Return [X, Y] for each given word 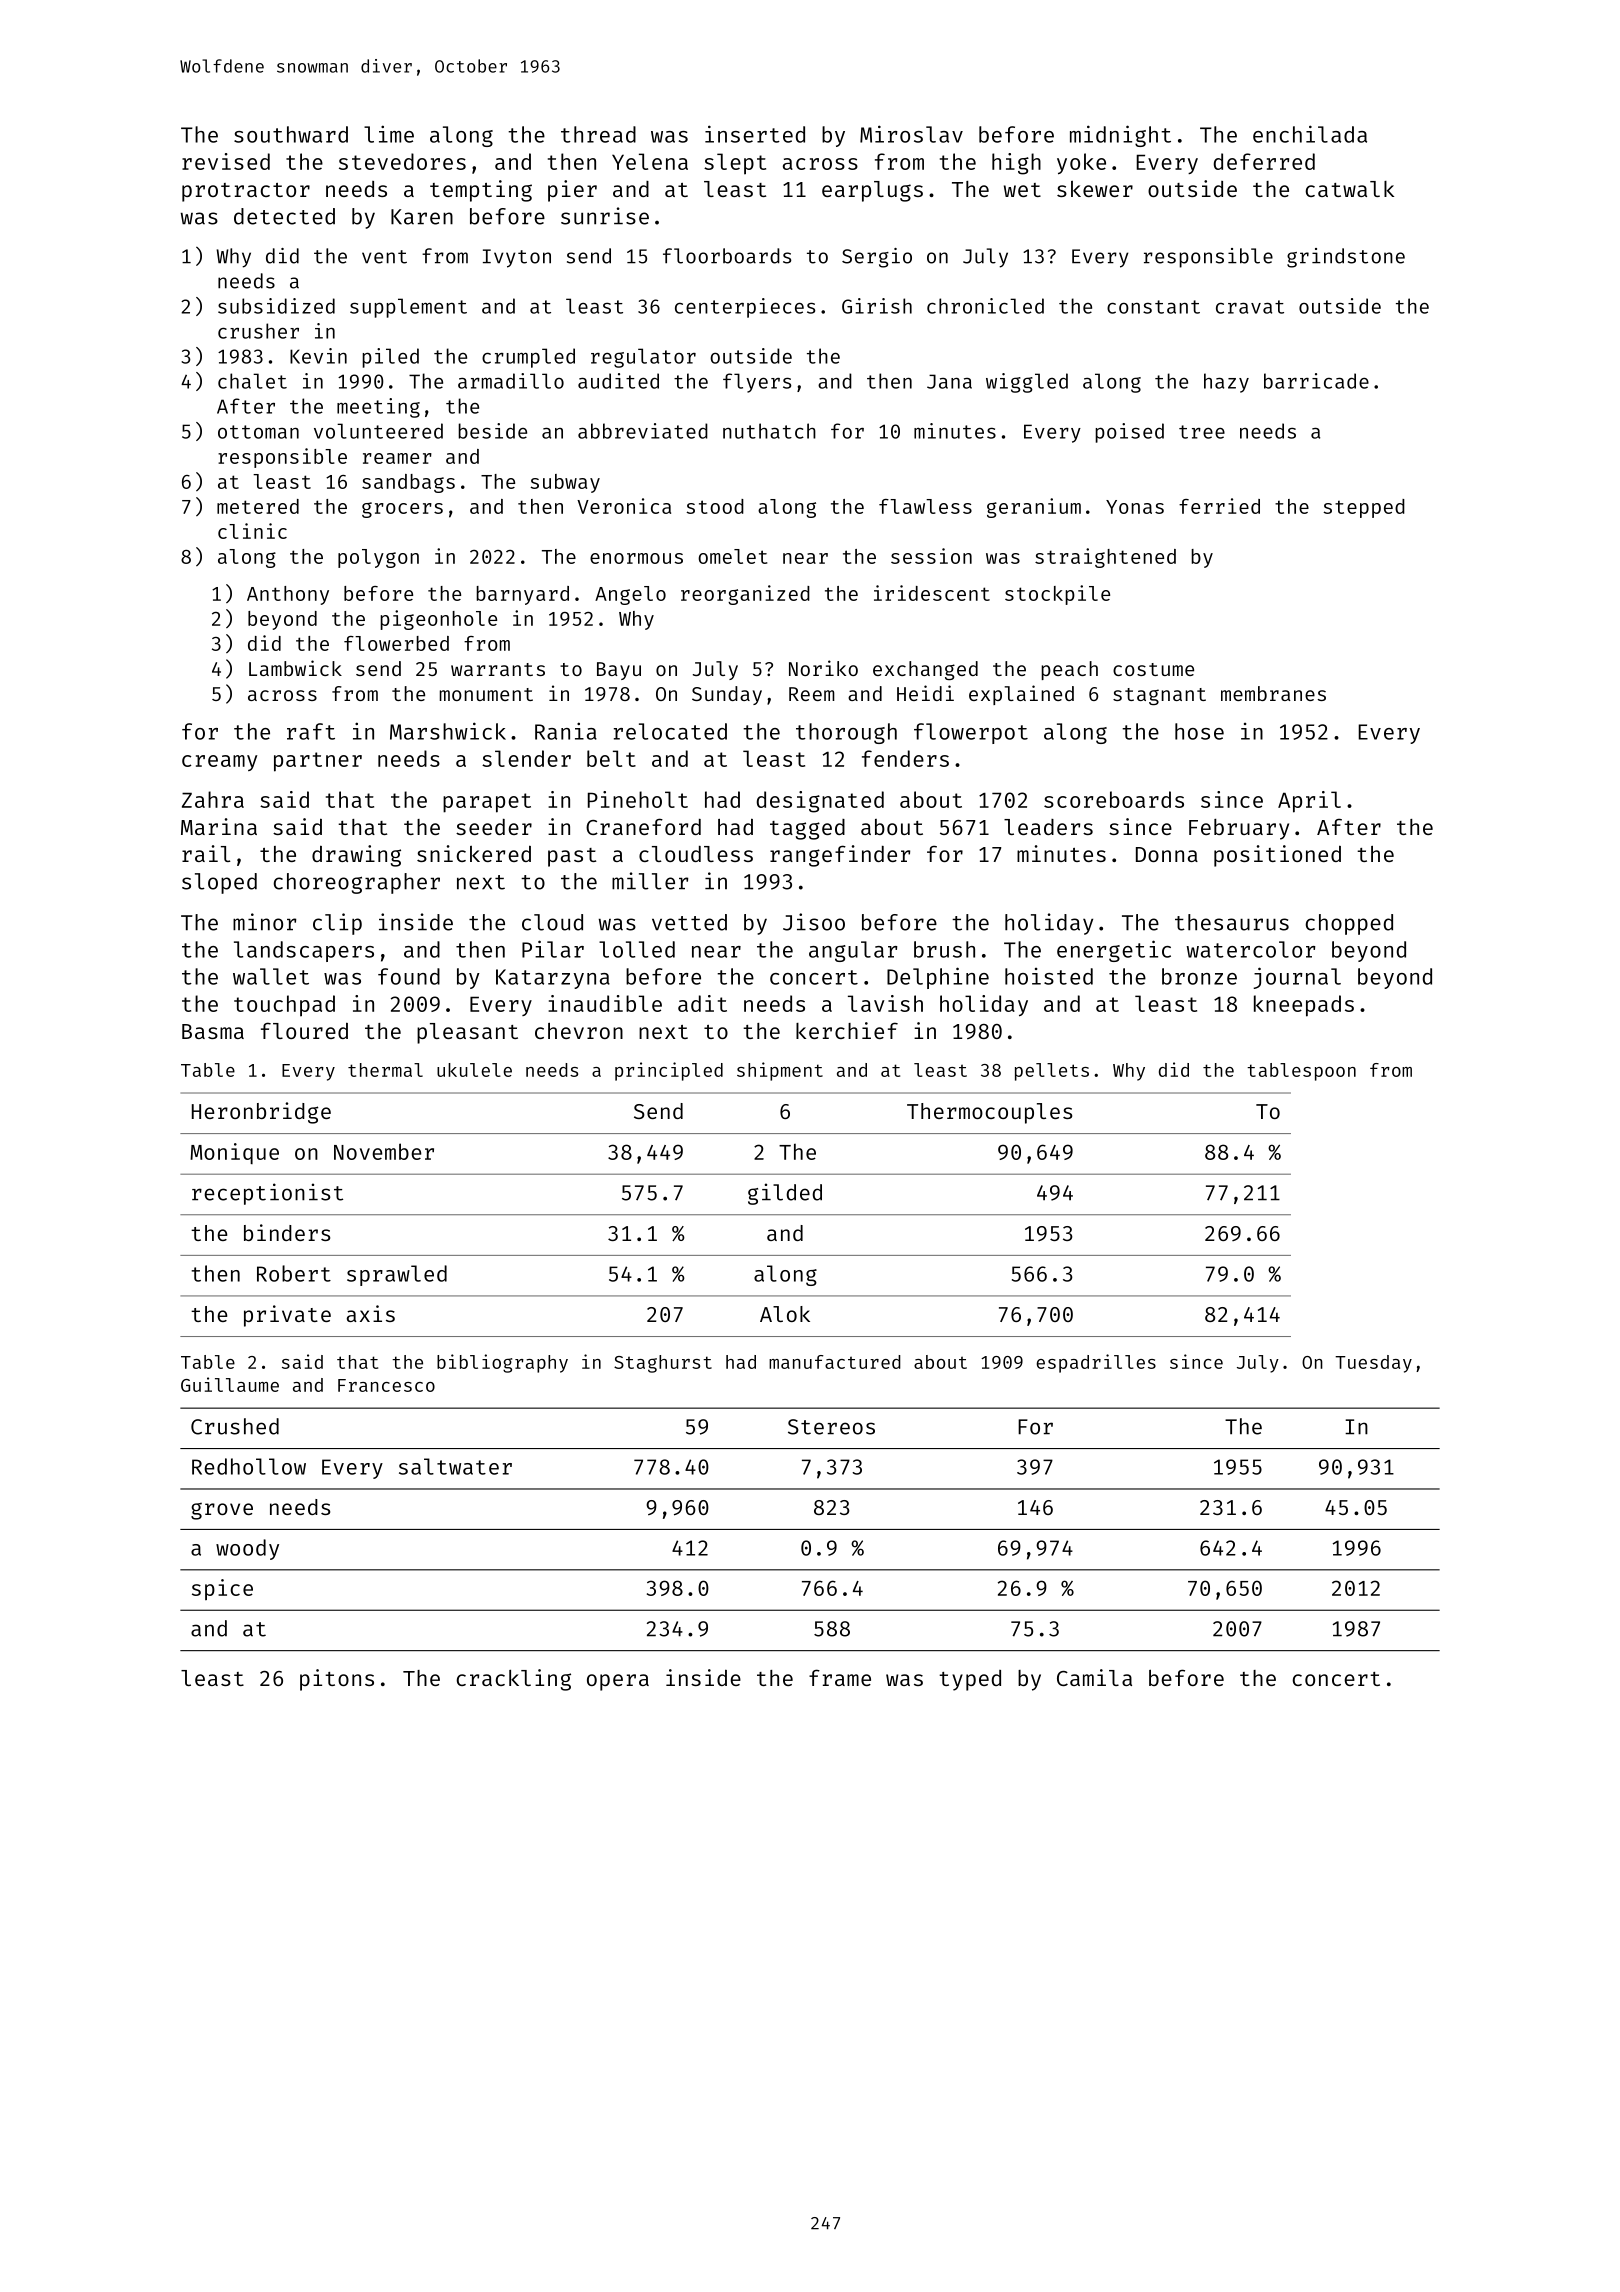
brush [944, 949]
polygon [378, 558]
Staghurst [663, 1364]
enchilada [1310, 134]
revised [226, 161]
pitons [337, 1680]
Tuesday [1373, 1364]
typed [970, 1680]
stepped [1364, 508]
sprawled [397, 1275]
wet [1022, 190]
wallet [271, 976]
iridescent [932, 593]
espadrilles [1096, 1363]
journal [1297, 978]
